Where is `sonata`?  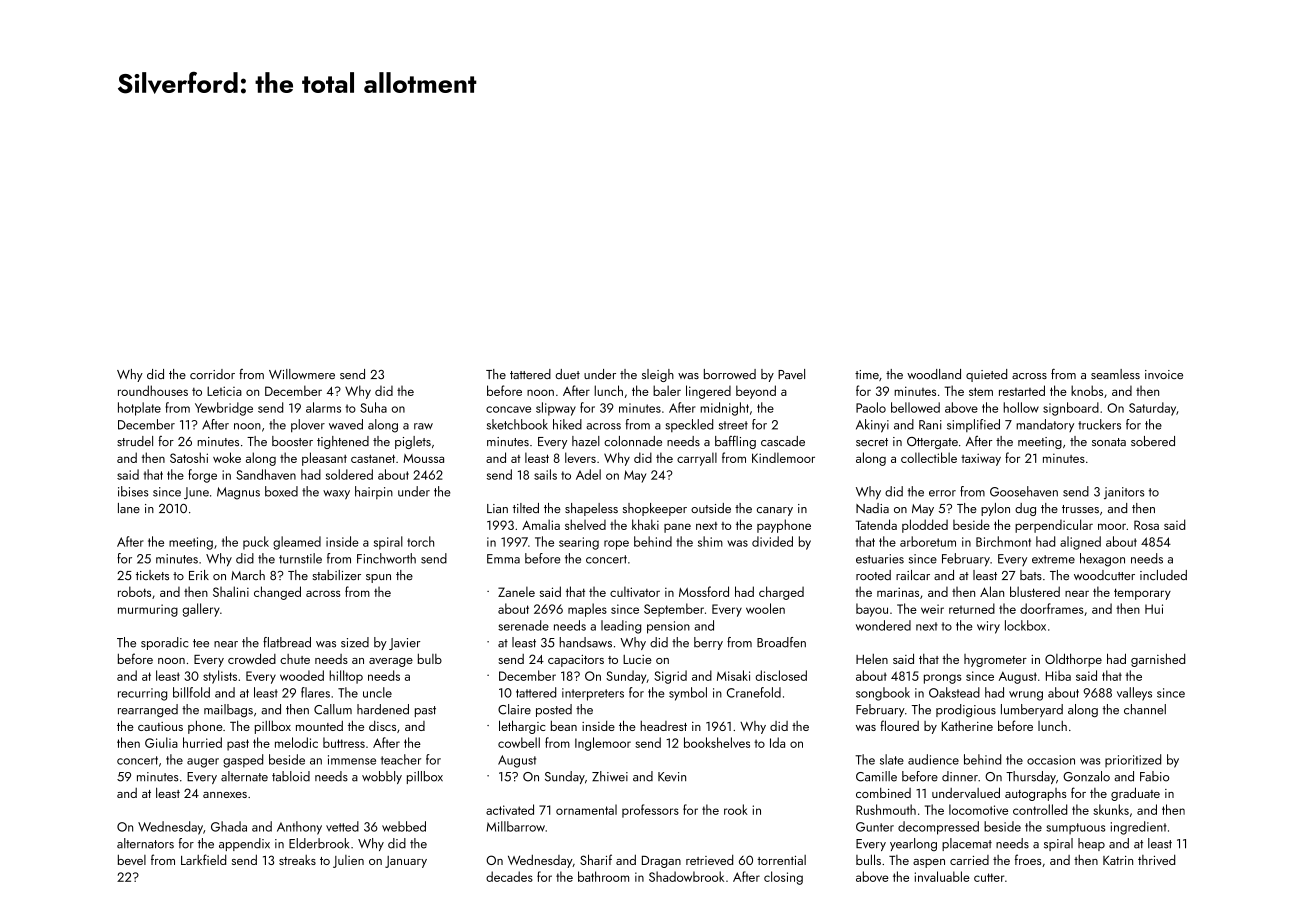 sonata is located at coordinates (1109, 442).
